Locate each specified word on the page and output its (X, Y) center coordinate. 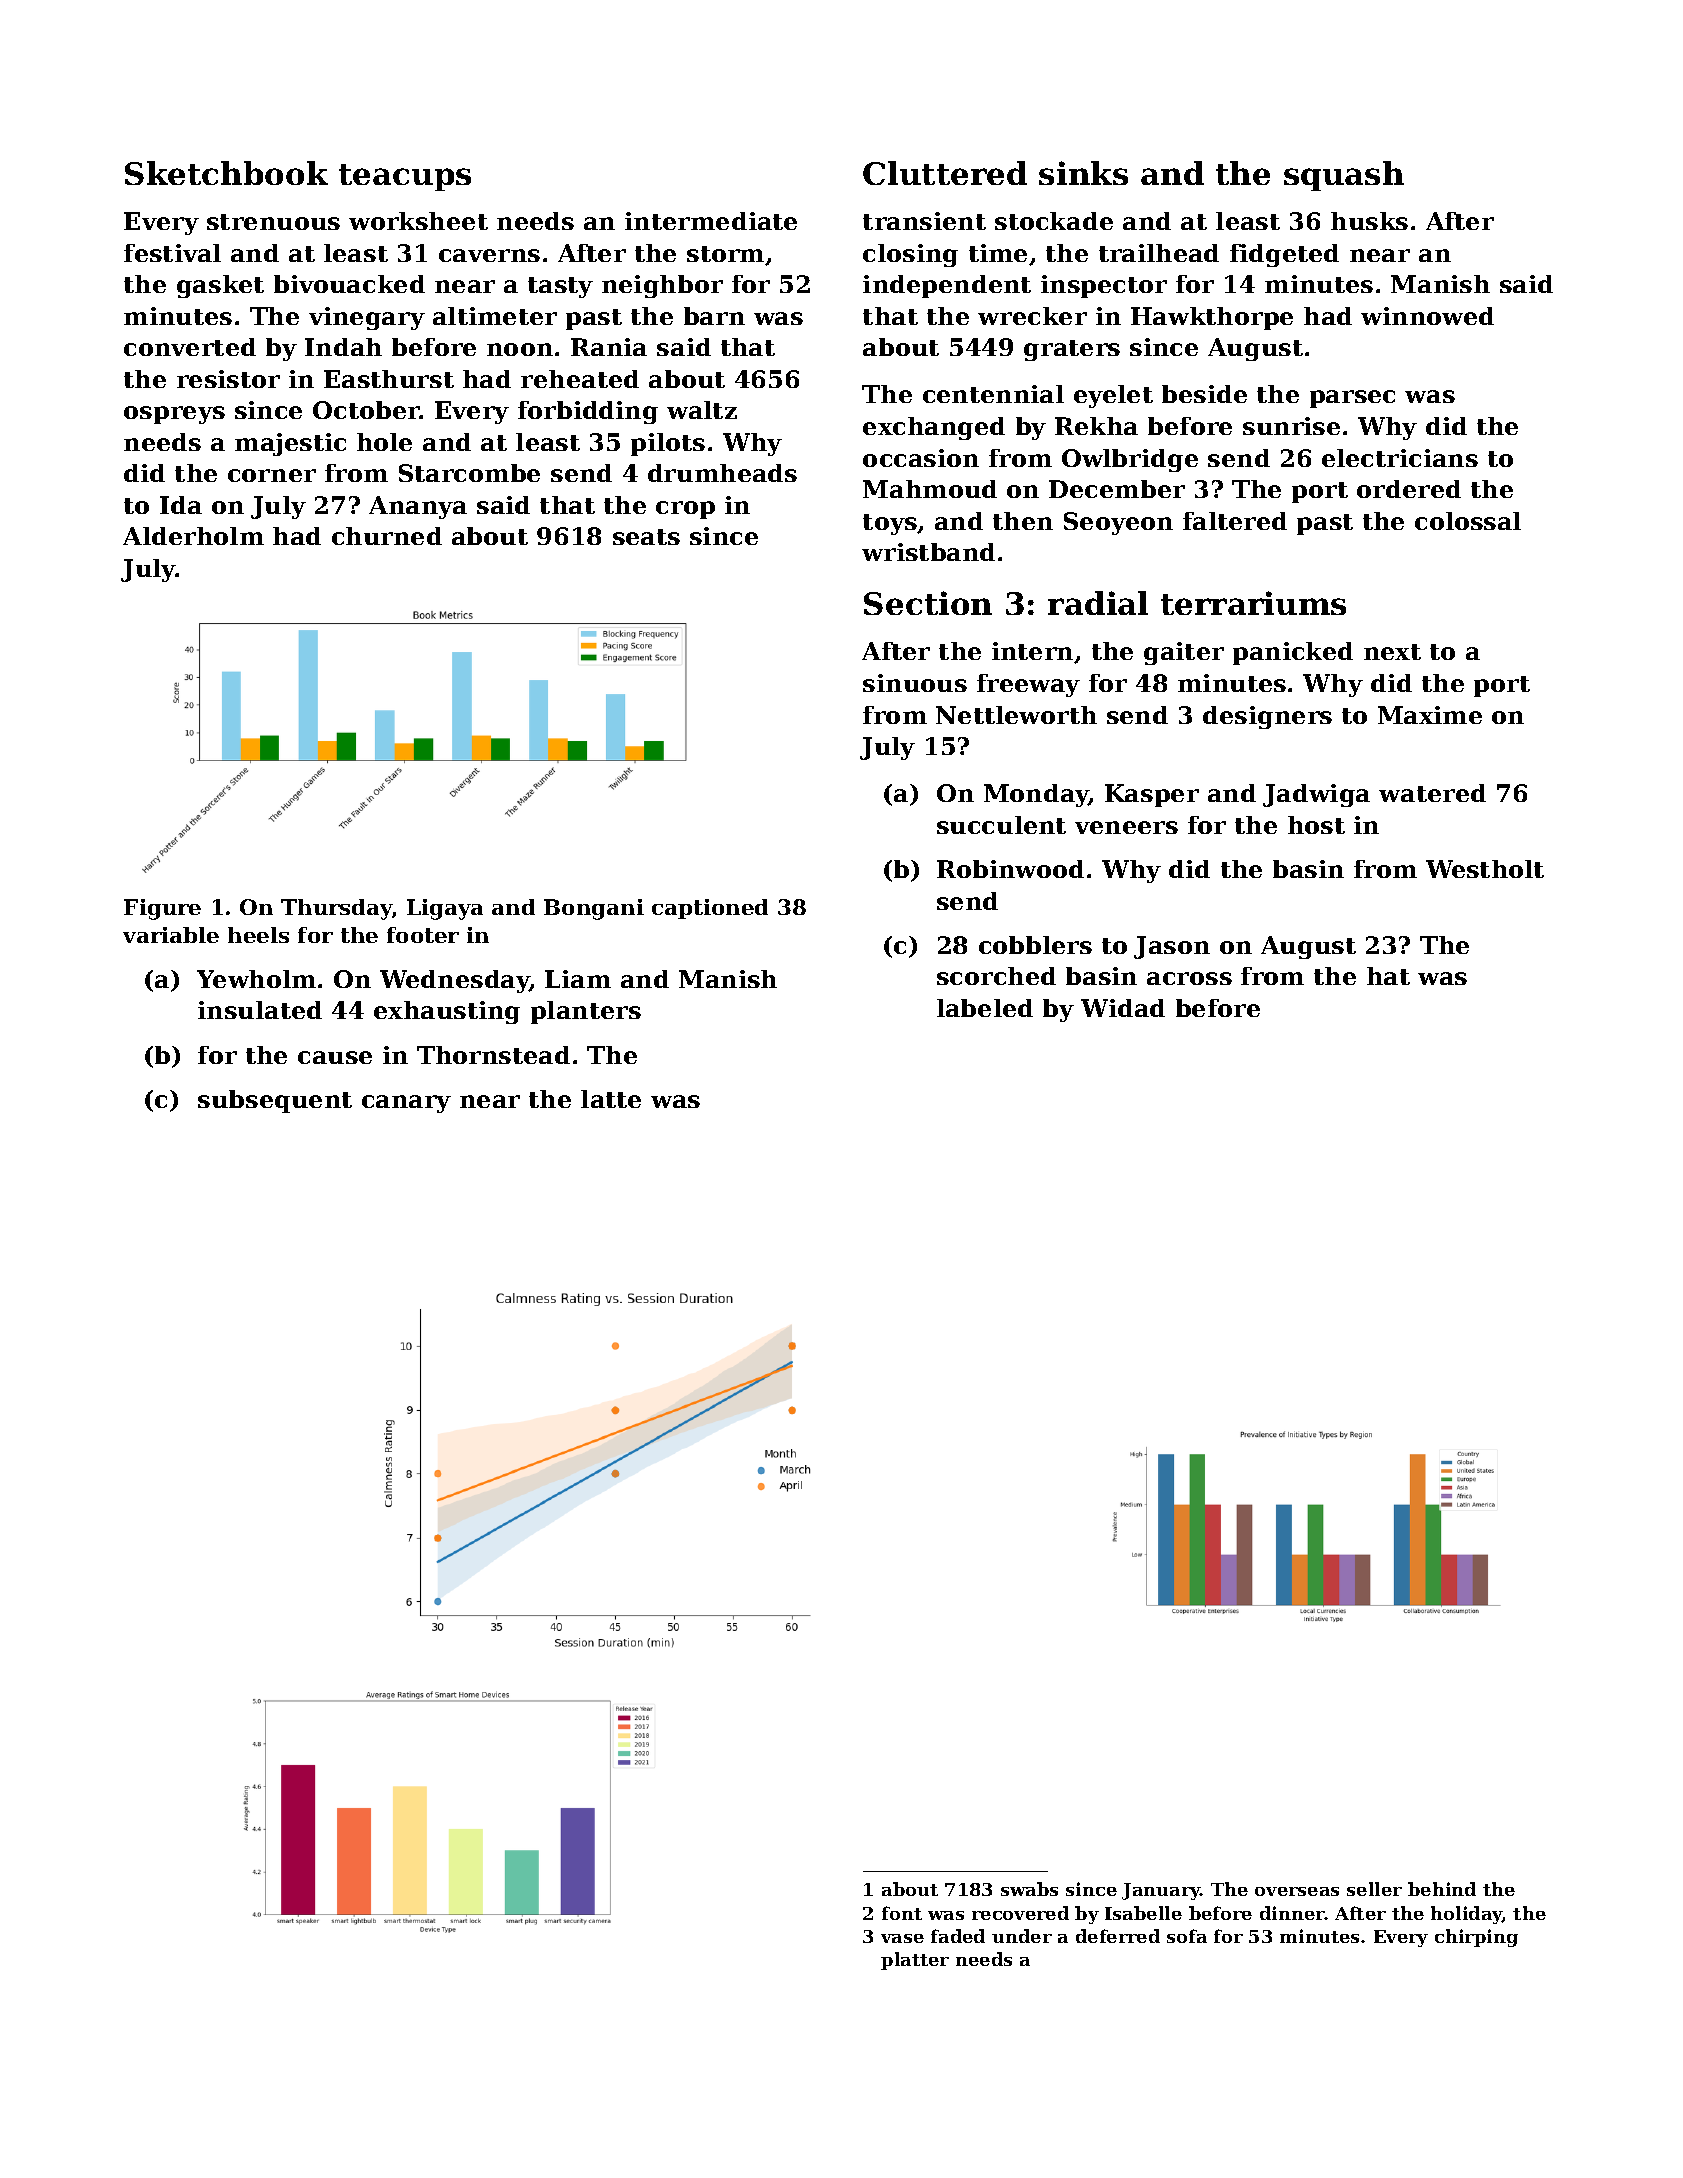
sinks (1083, 173)
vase (902, 1938)
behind (1442, 1889)
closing (910, 255)
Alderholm (193, 536)
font (902, 1913)
